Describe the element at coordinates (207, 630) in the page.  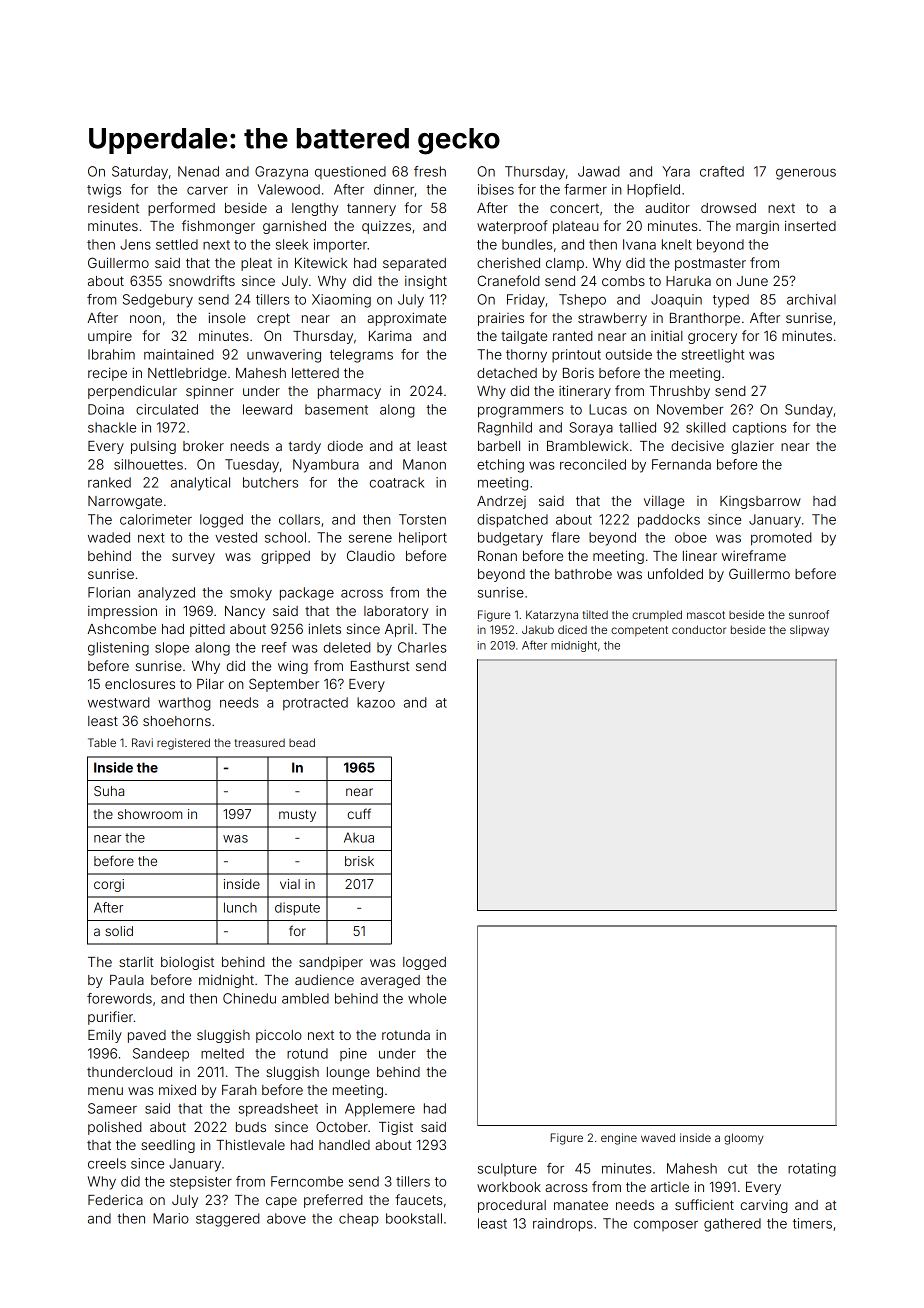
I see `pitted` at that location.
